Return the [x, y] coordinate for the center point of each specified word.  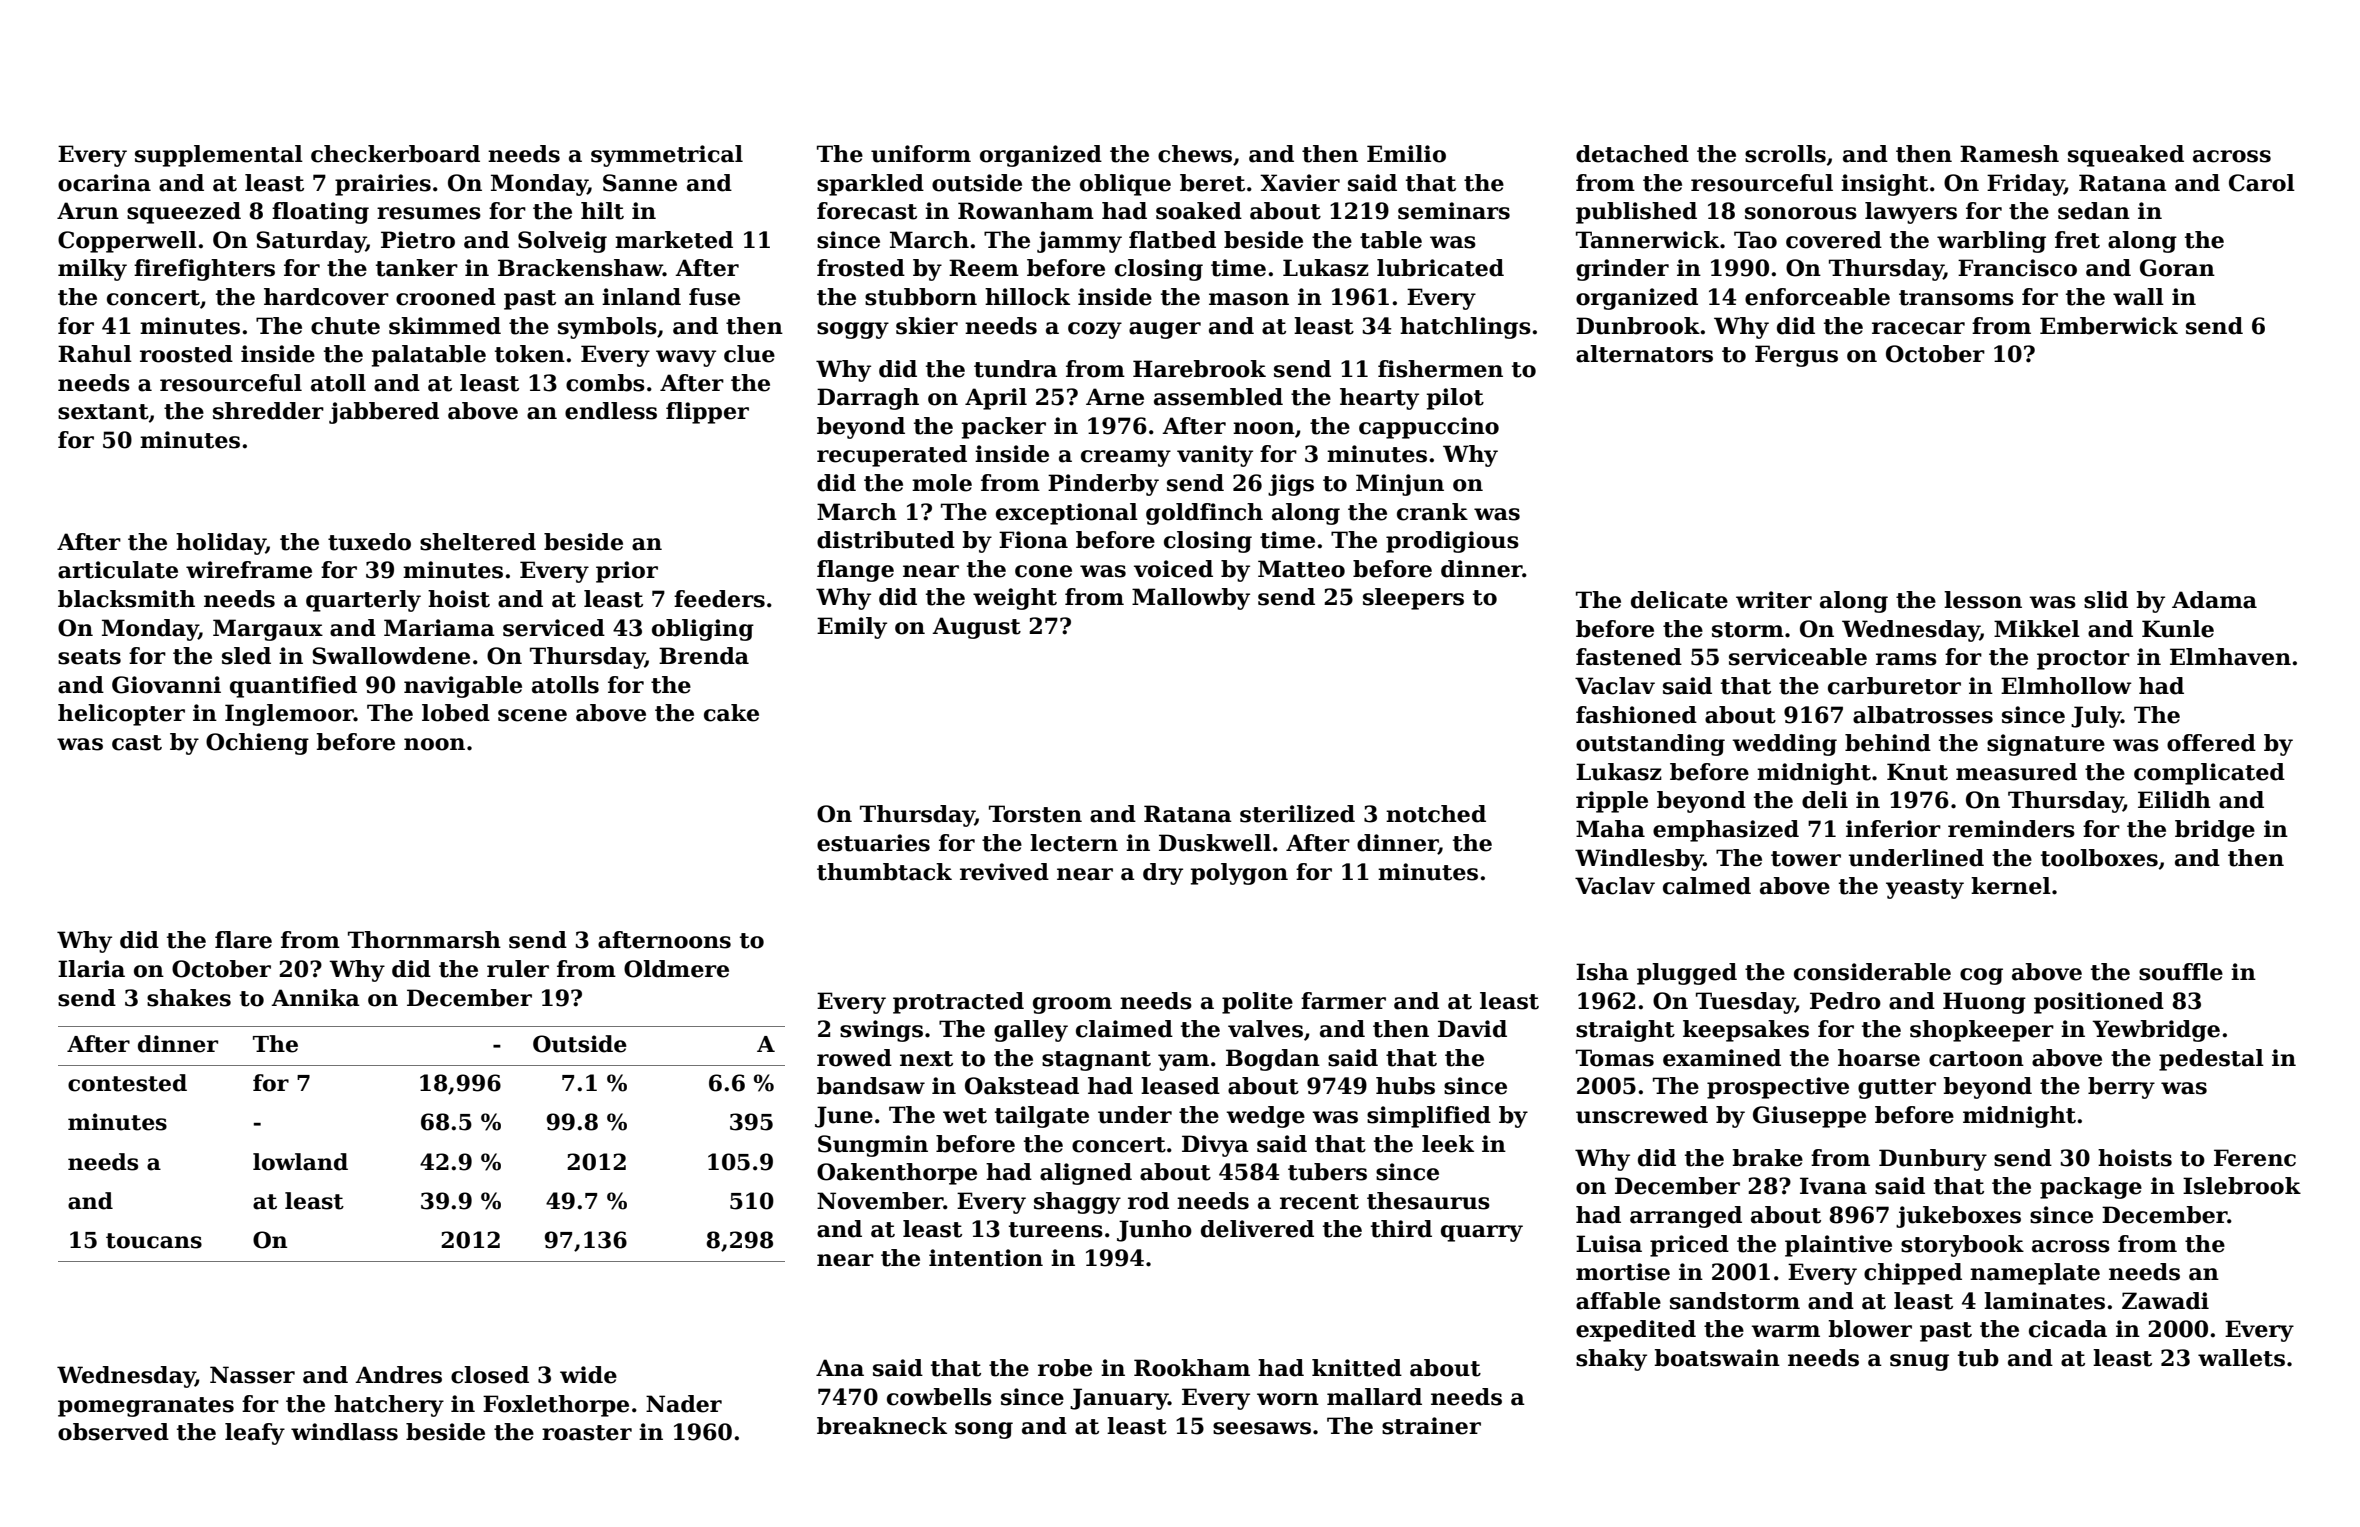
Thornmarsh [424, 940]
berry [2121, 1088]
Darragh [868, 399]
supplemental [219, 156]
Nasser [252, 1375]
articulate [118, 570]
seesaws [1262, 1428]
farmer [1343, 1001]
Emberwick [2109, 326]
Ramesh [2009, 154]
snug [1919, 1362]
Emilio [1406, 154]
